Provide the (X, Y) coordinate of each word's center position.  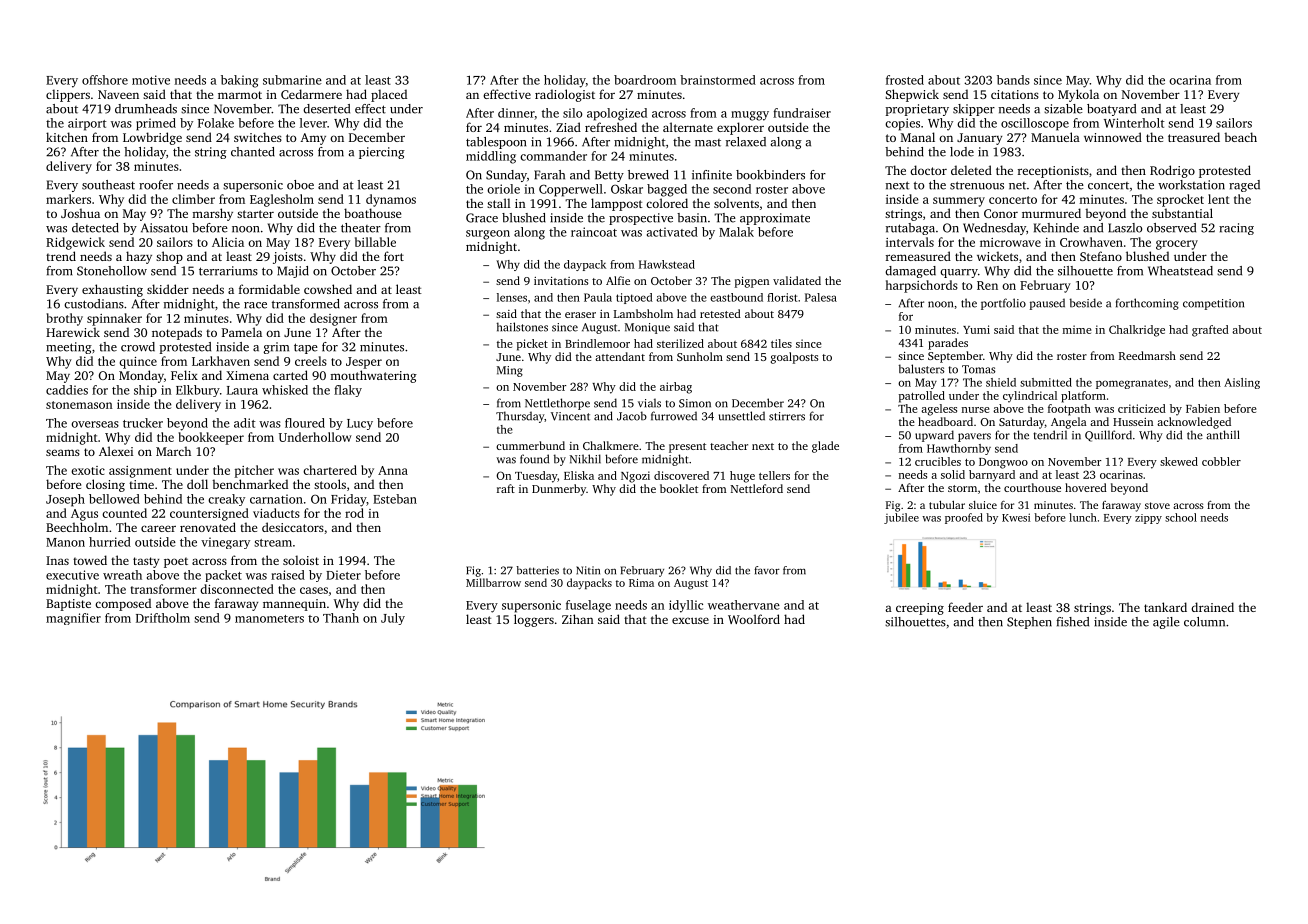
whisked (285, 390)
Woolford (754, 619)
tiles (781, 343)
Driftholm (163, 618)
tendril (1050, 435)
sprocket (1180, 200)
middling (491, 157)
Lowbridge (152, 138)
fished (1072, 622)
